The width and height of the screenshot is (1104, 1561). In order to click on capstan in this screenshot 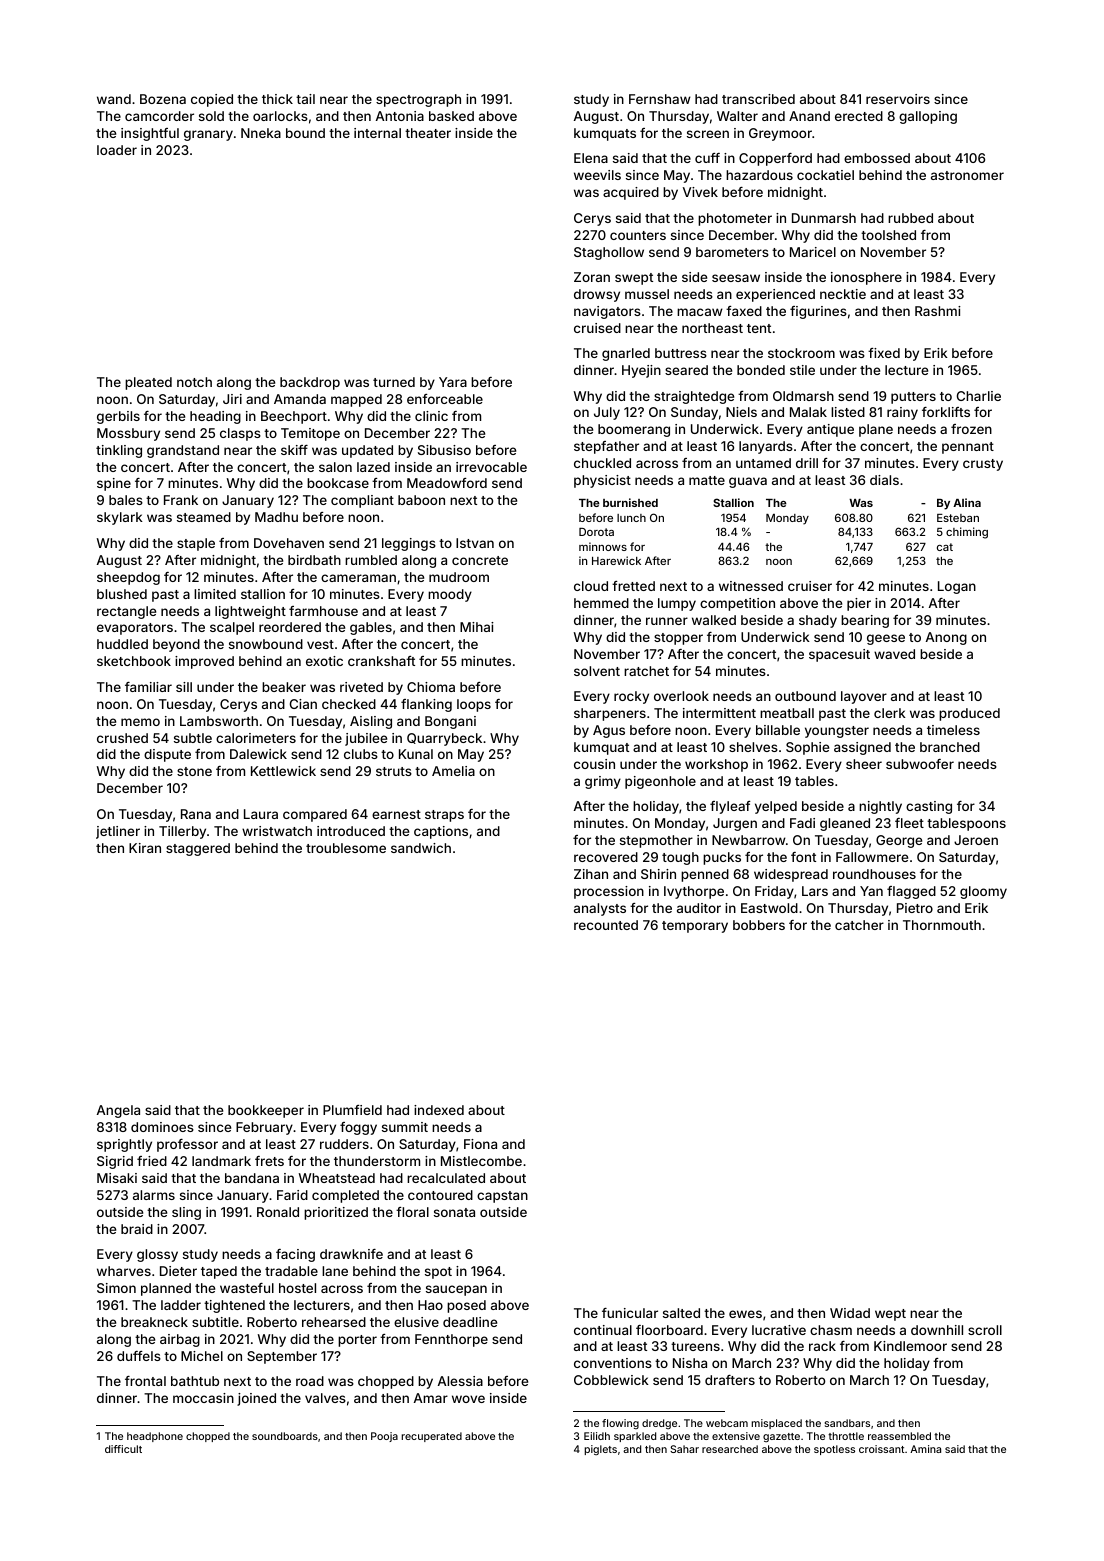, I will do `click(502, 1197)`.
